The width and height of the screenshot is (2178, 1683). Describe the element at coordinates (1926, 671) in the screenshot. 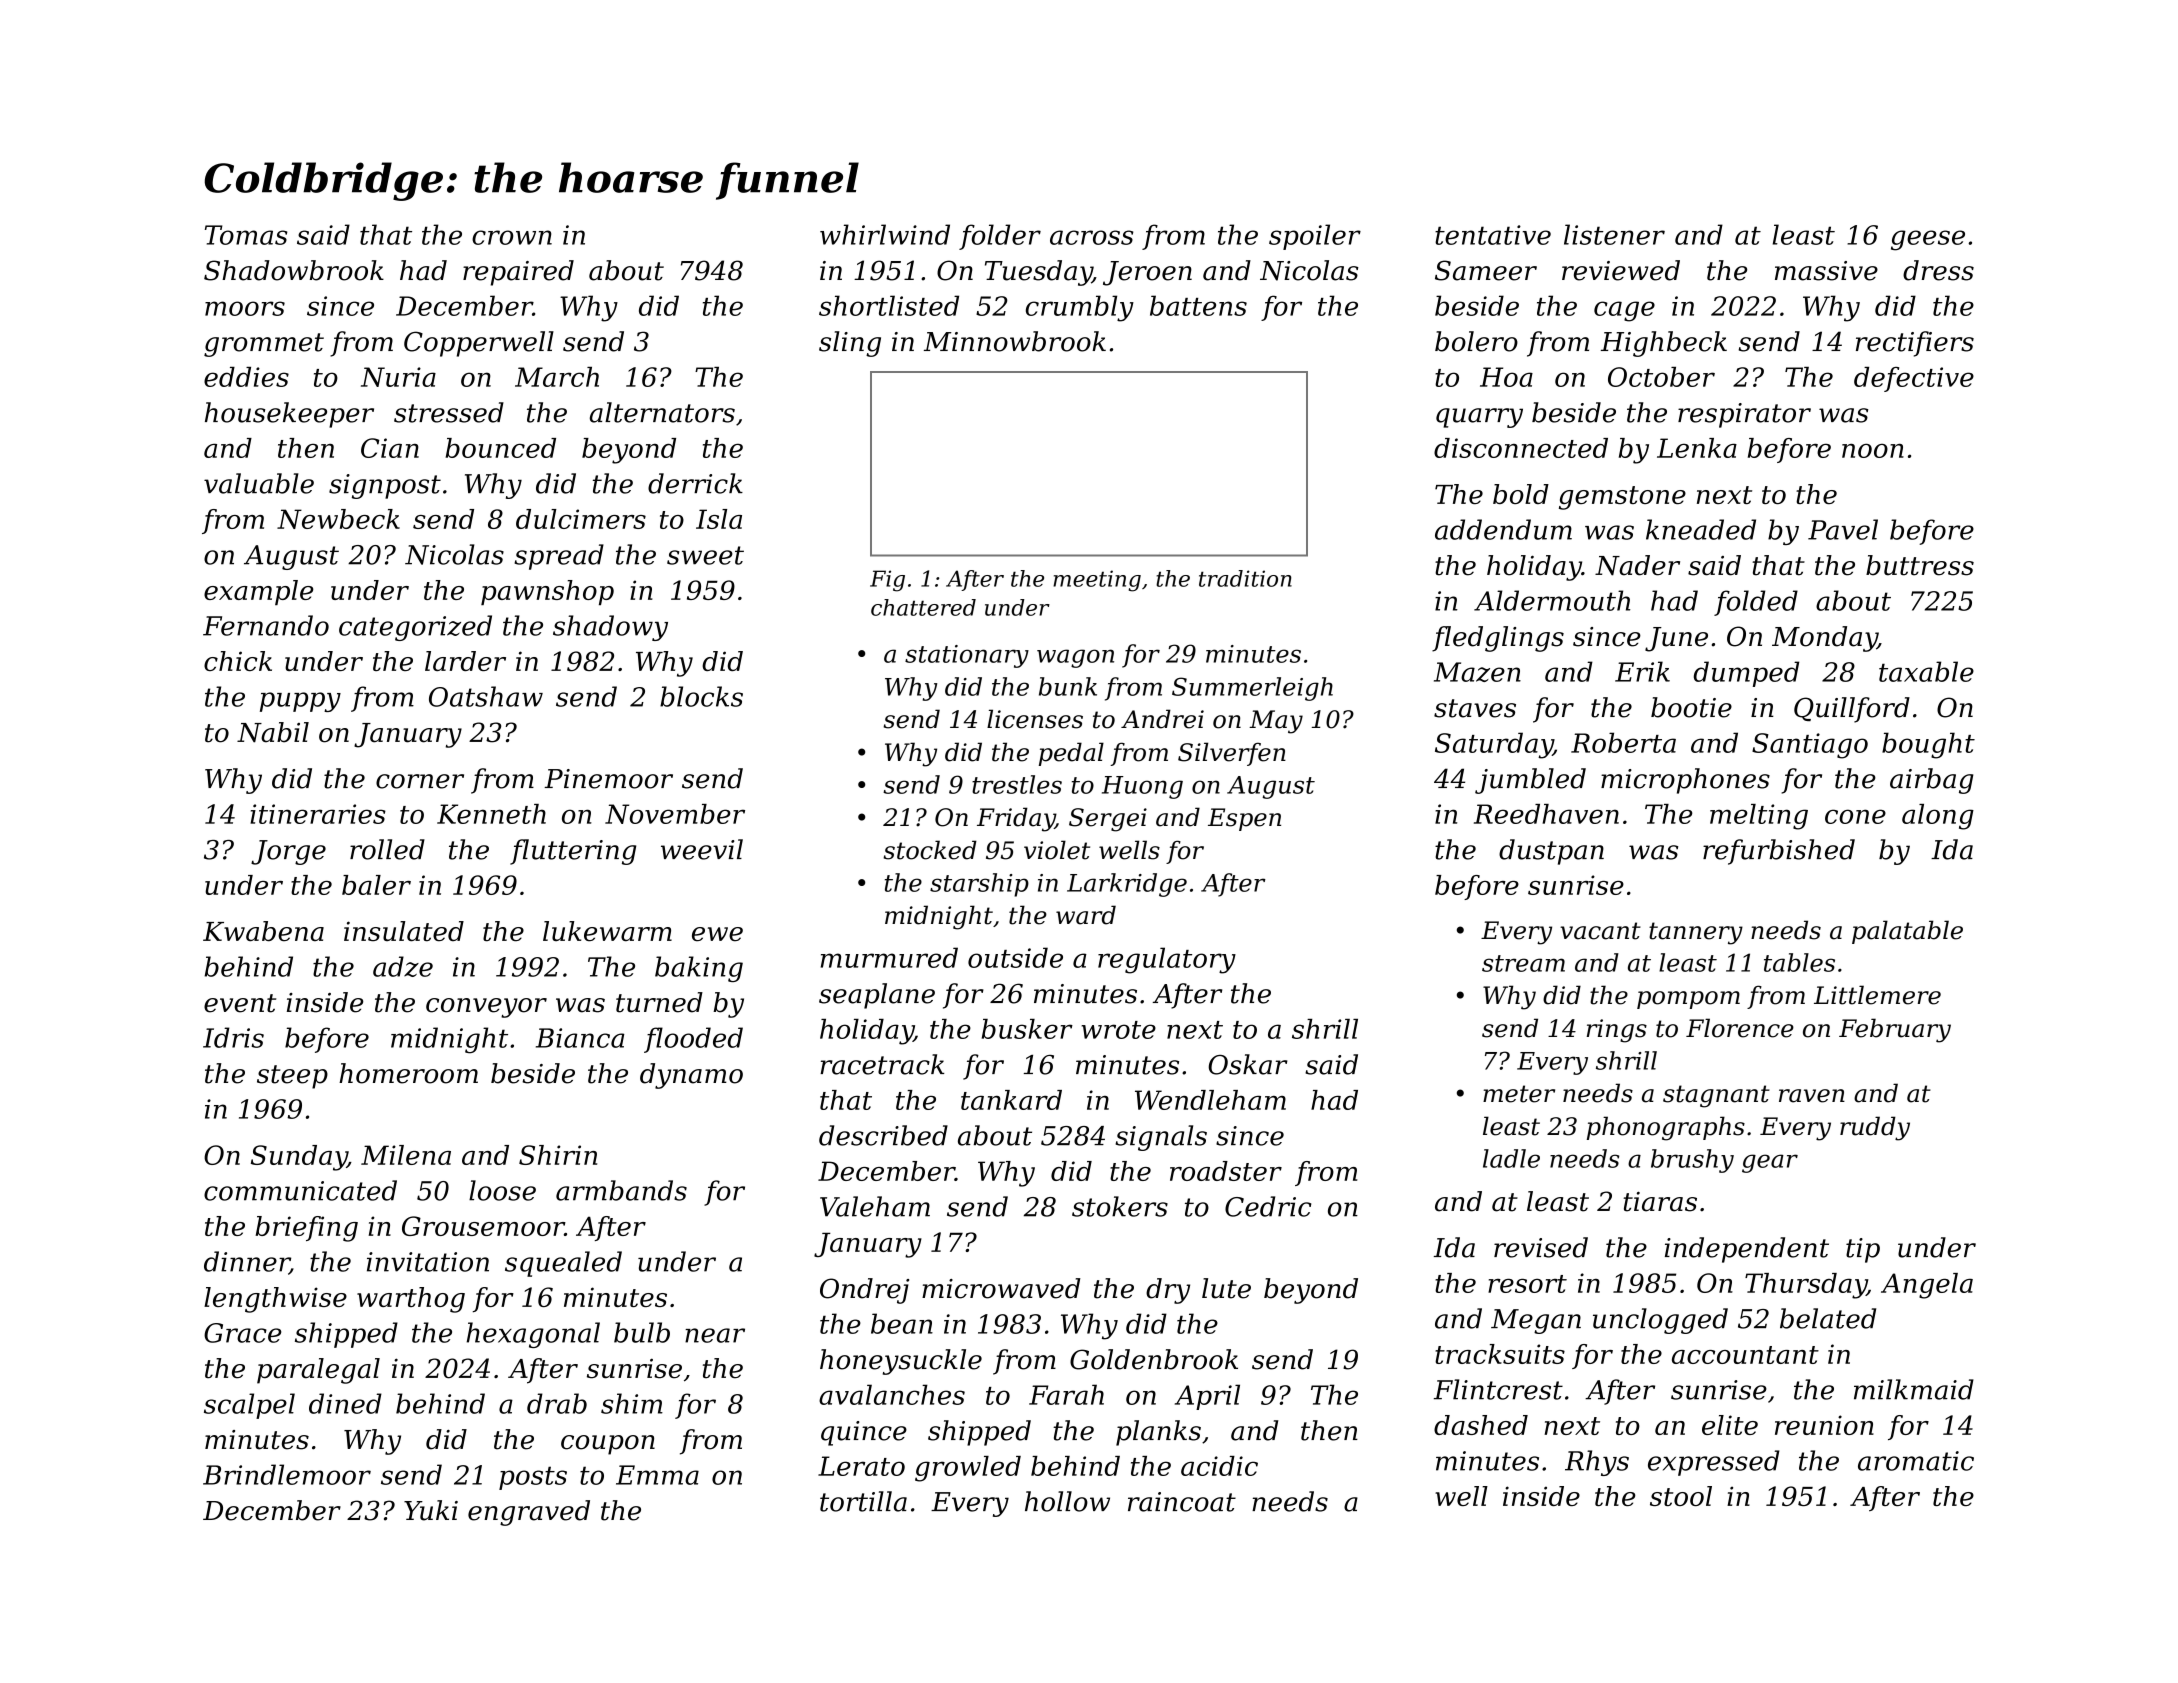

I see `taxable` at that location.
